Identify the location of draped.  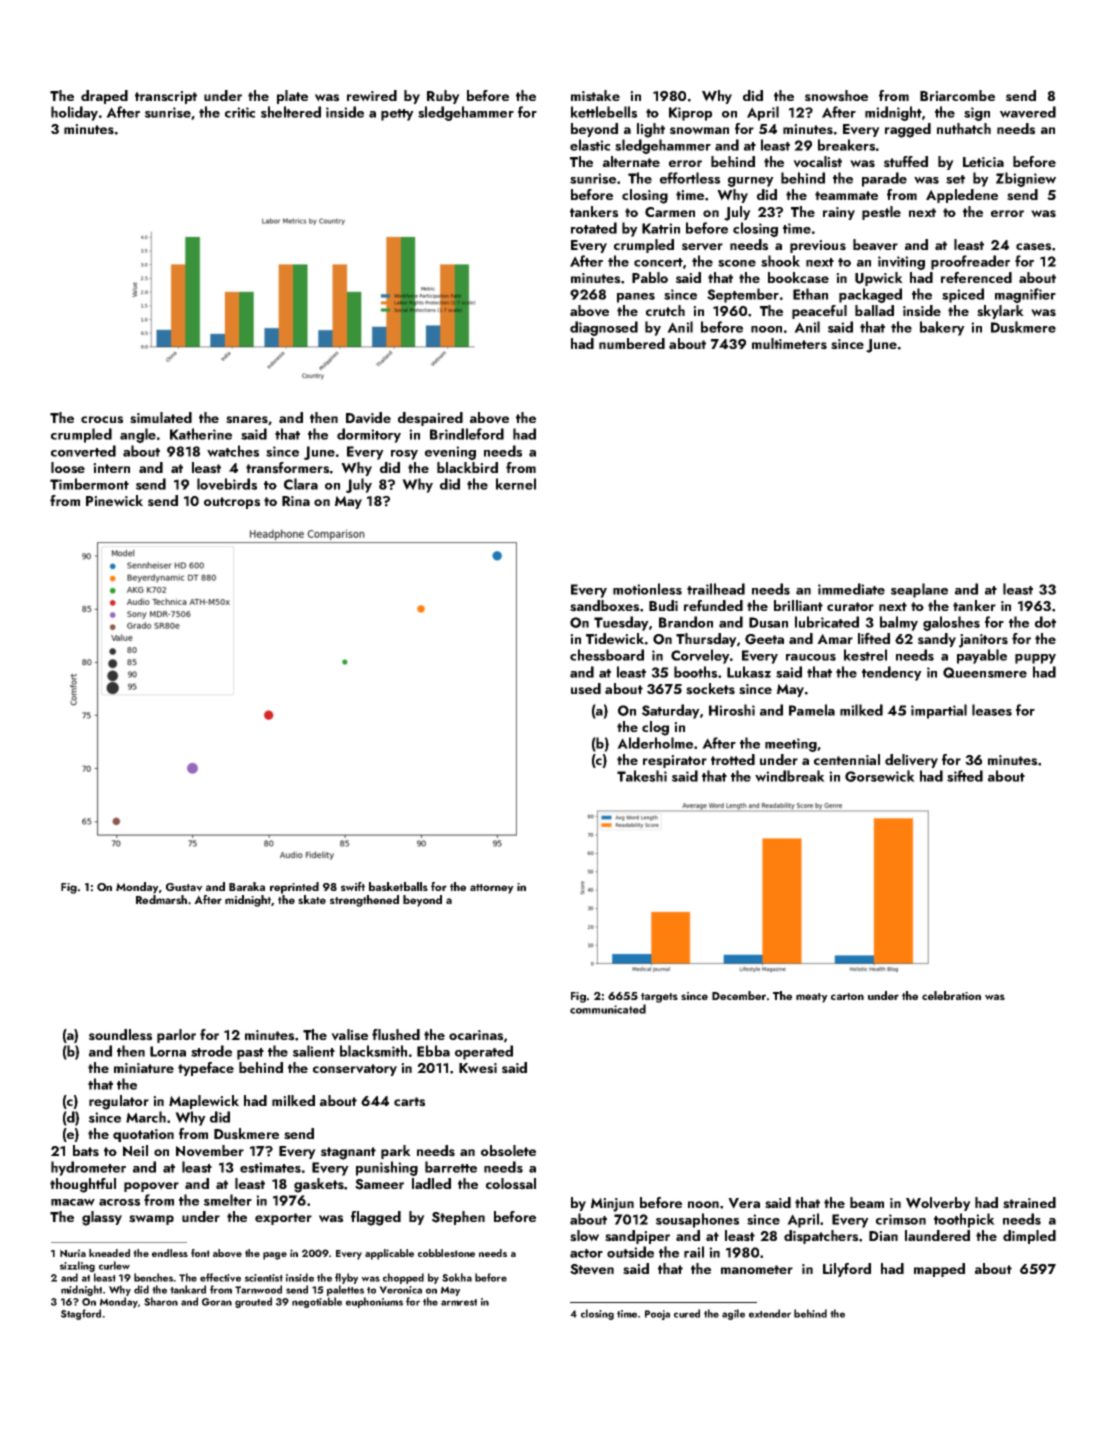
(104, 97).
